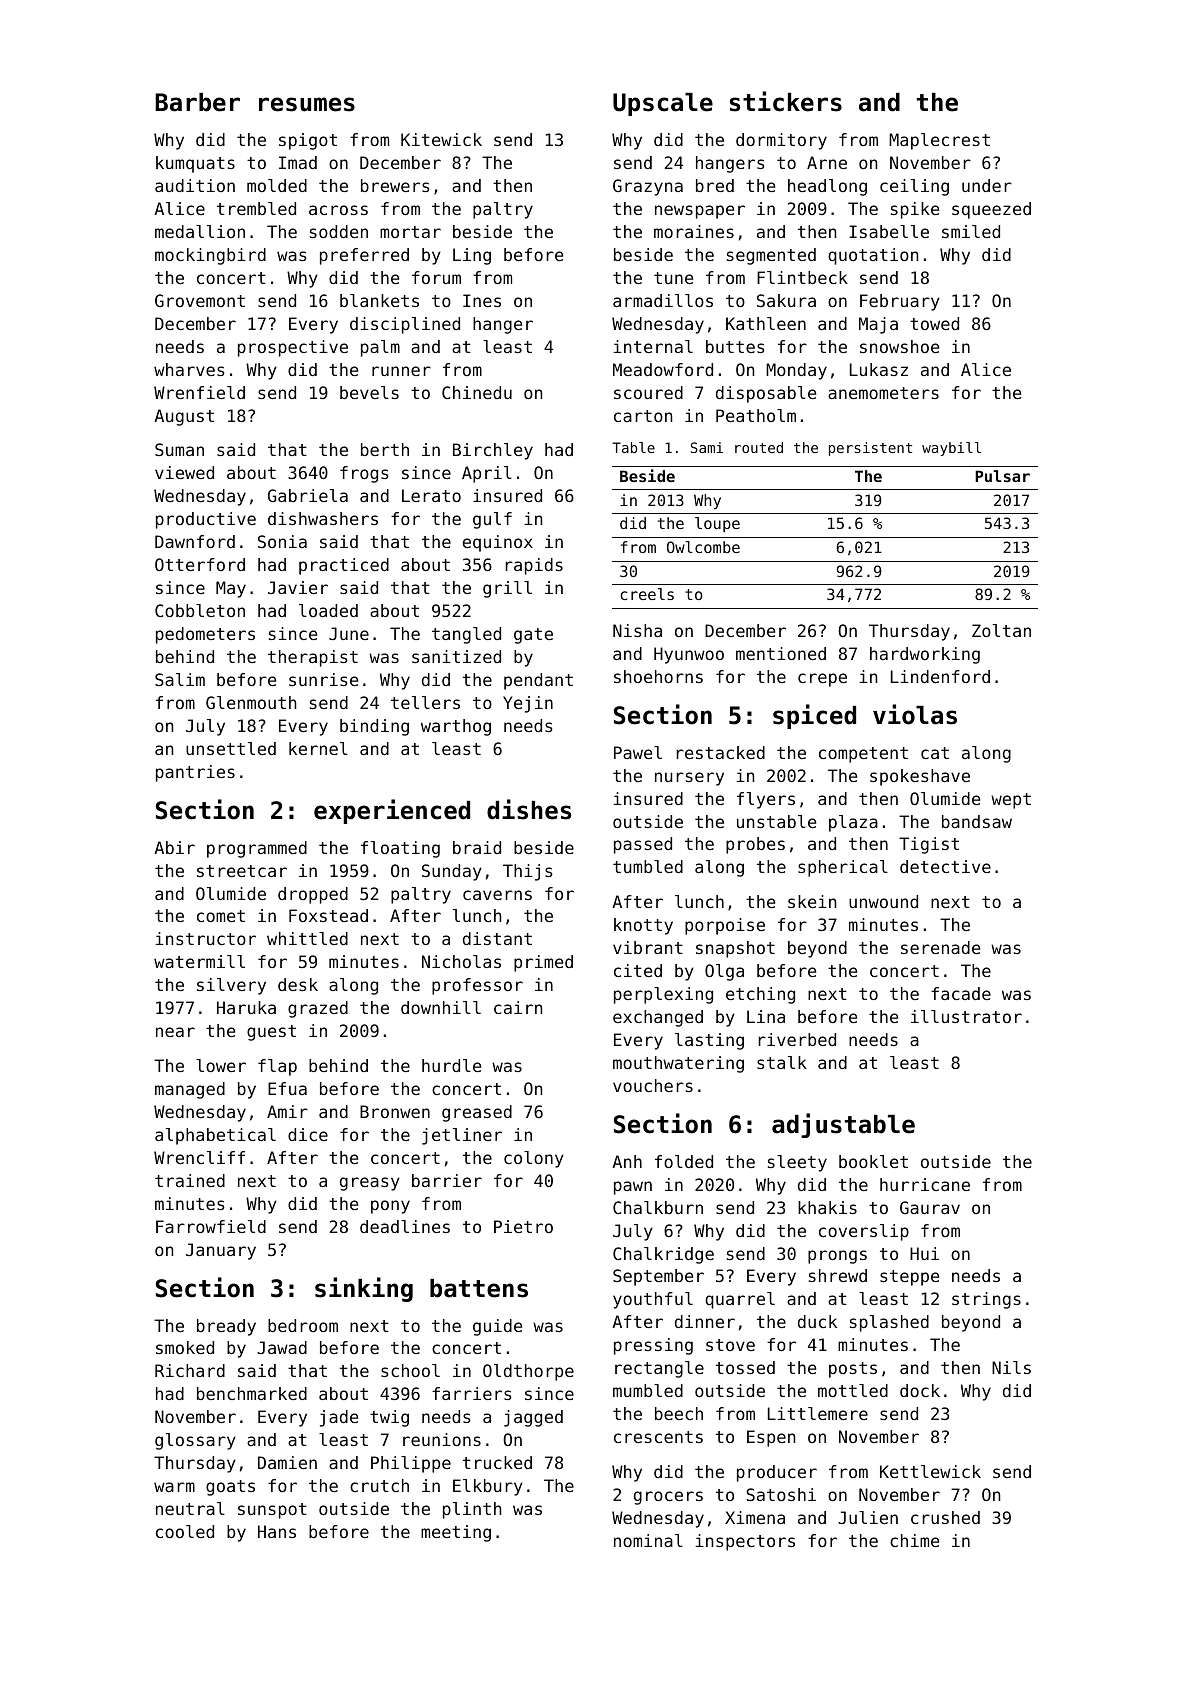  I want to click on stickers, so click(786, 101).
